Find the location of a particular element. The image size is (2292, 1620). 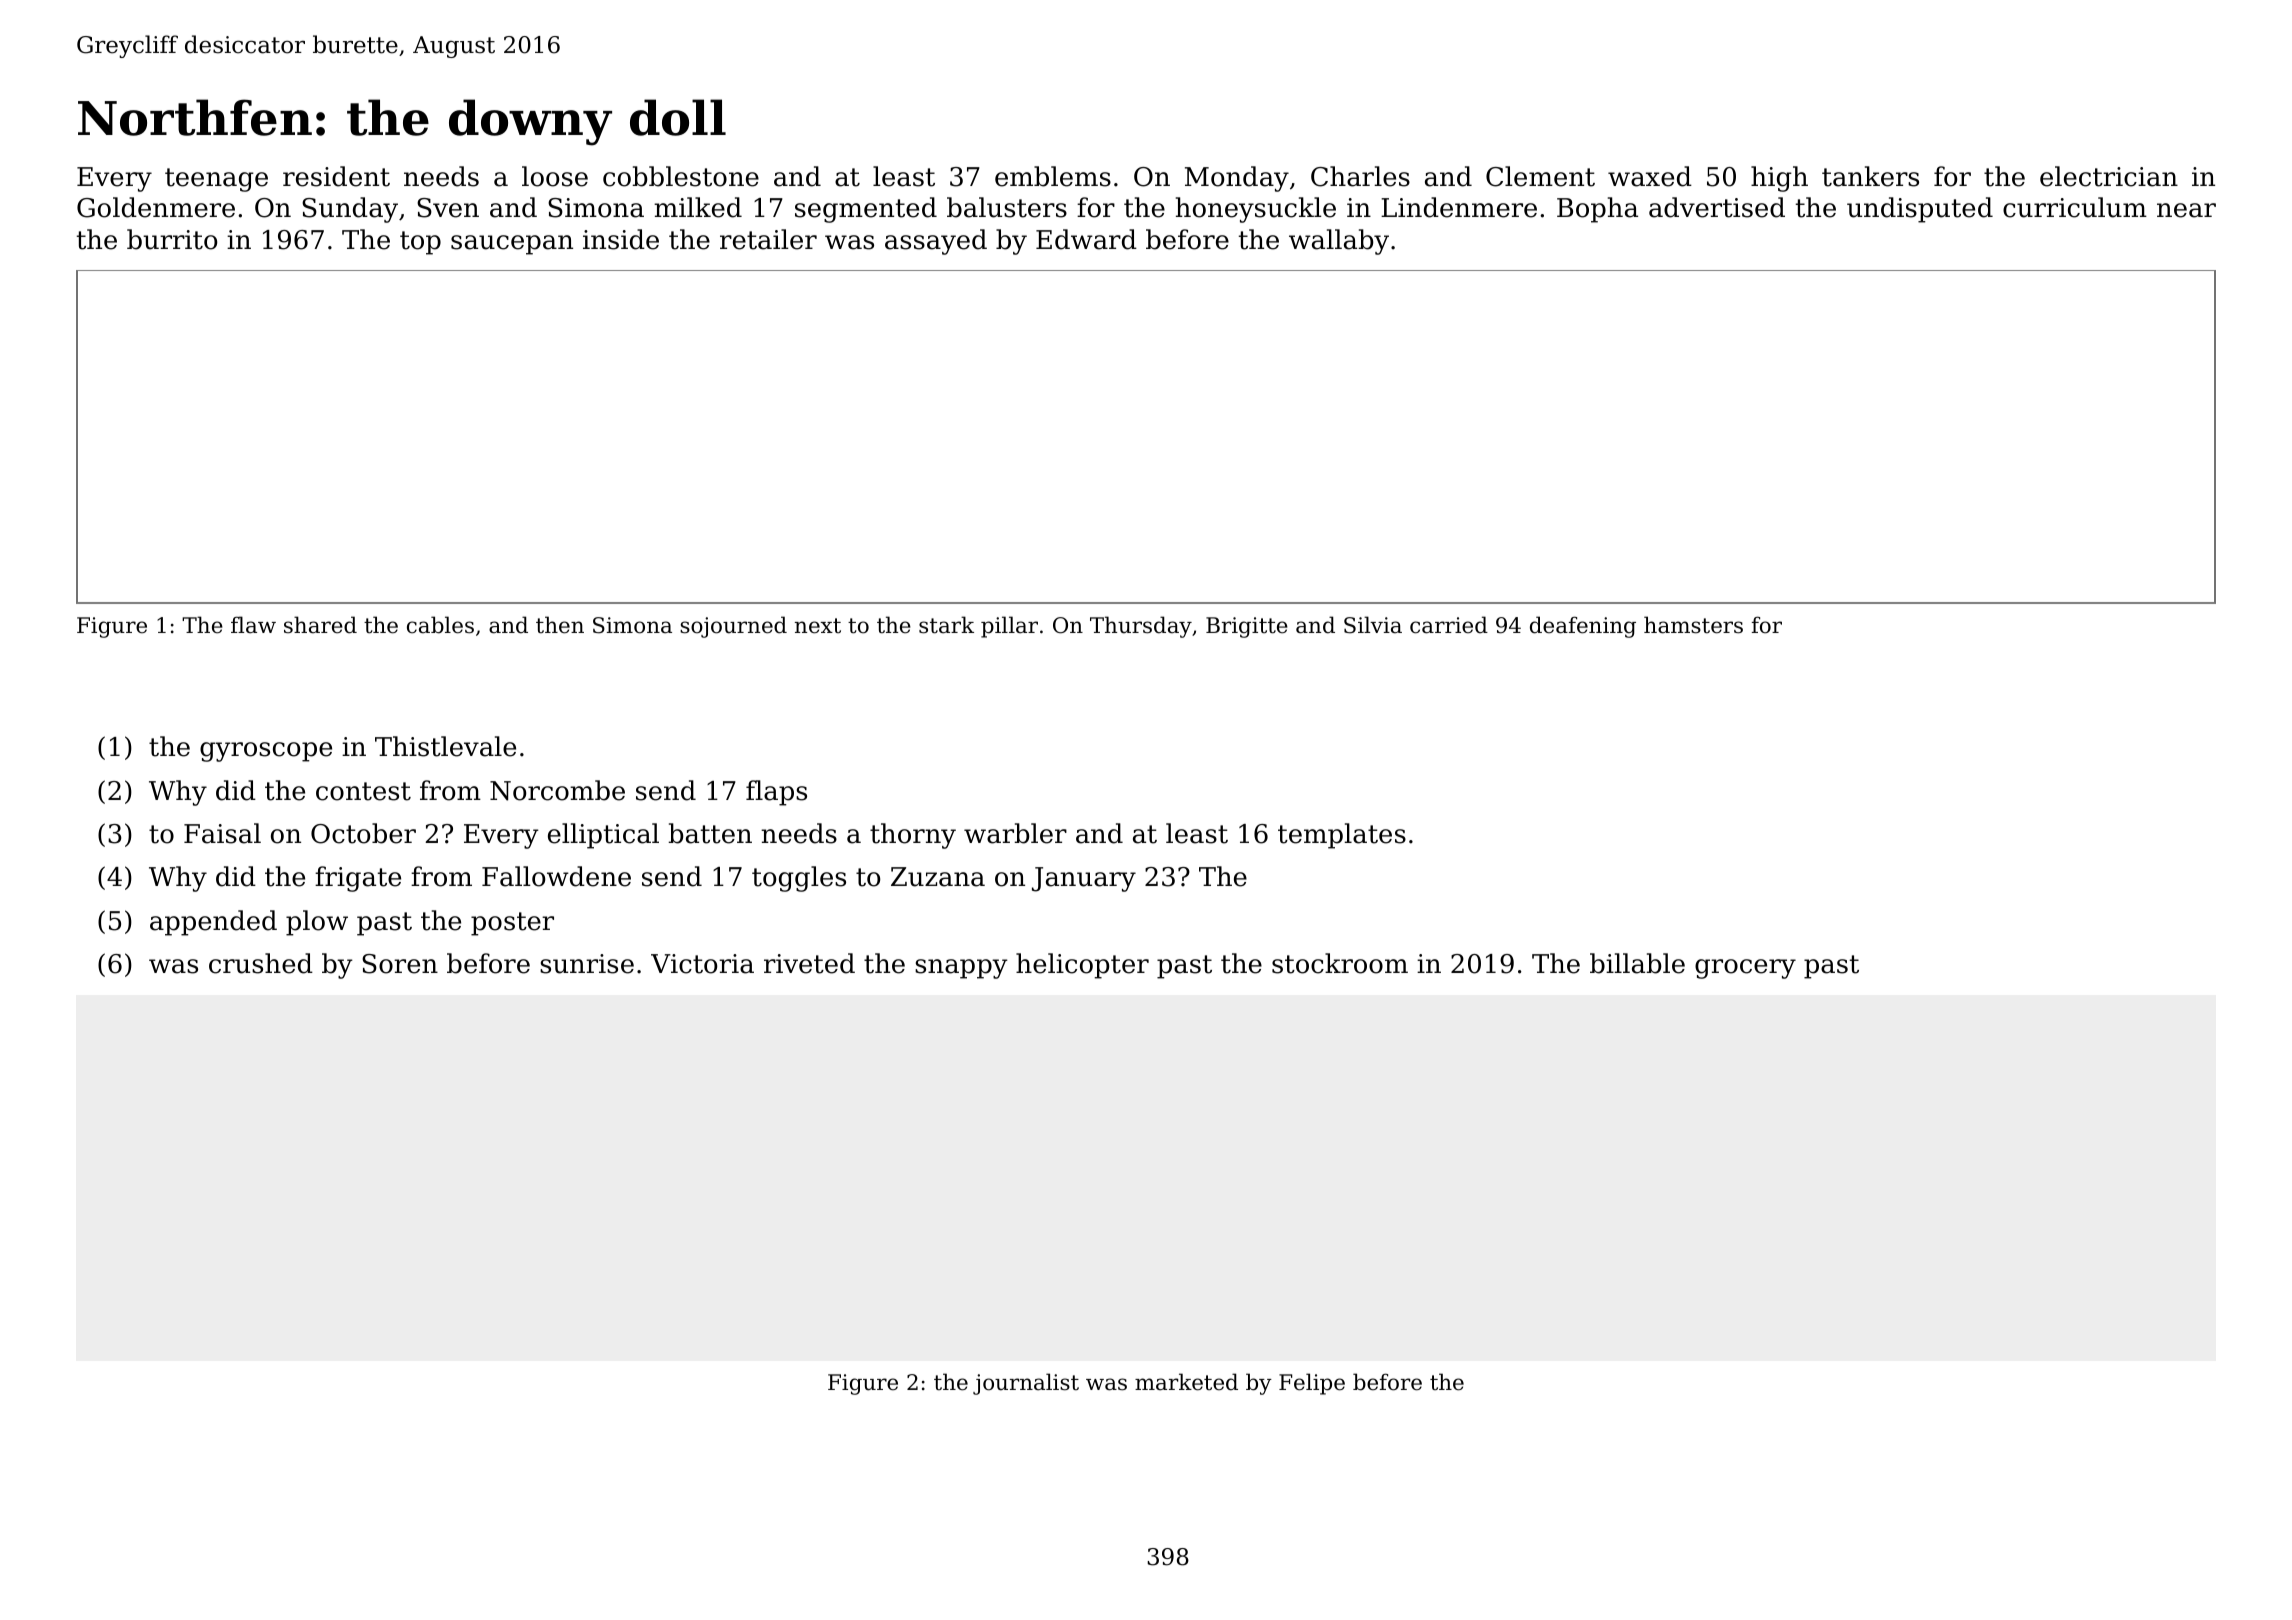

hamsters is located at coordinates (1693, 625).
